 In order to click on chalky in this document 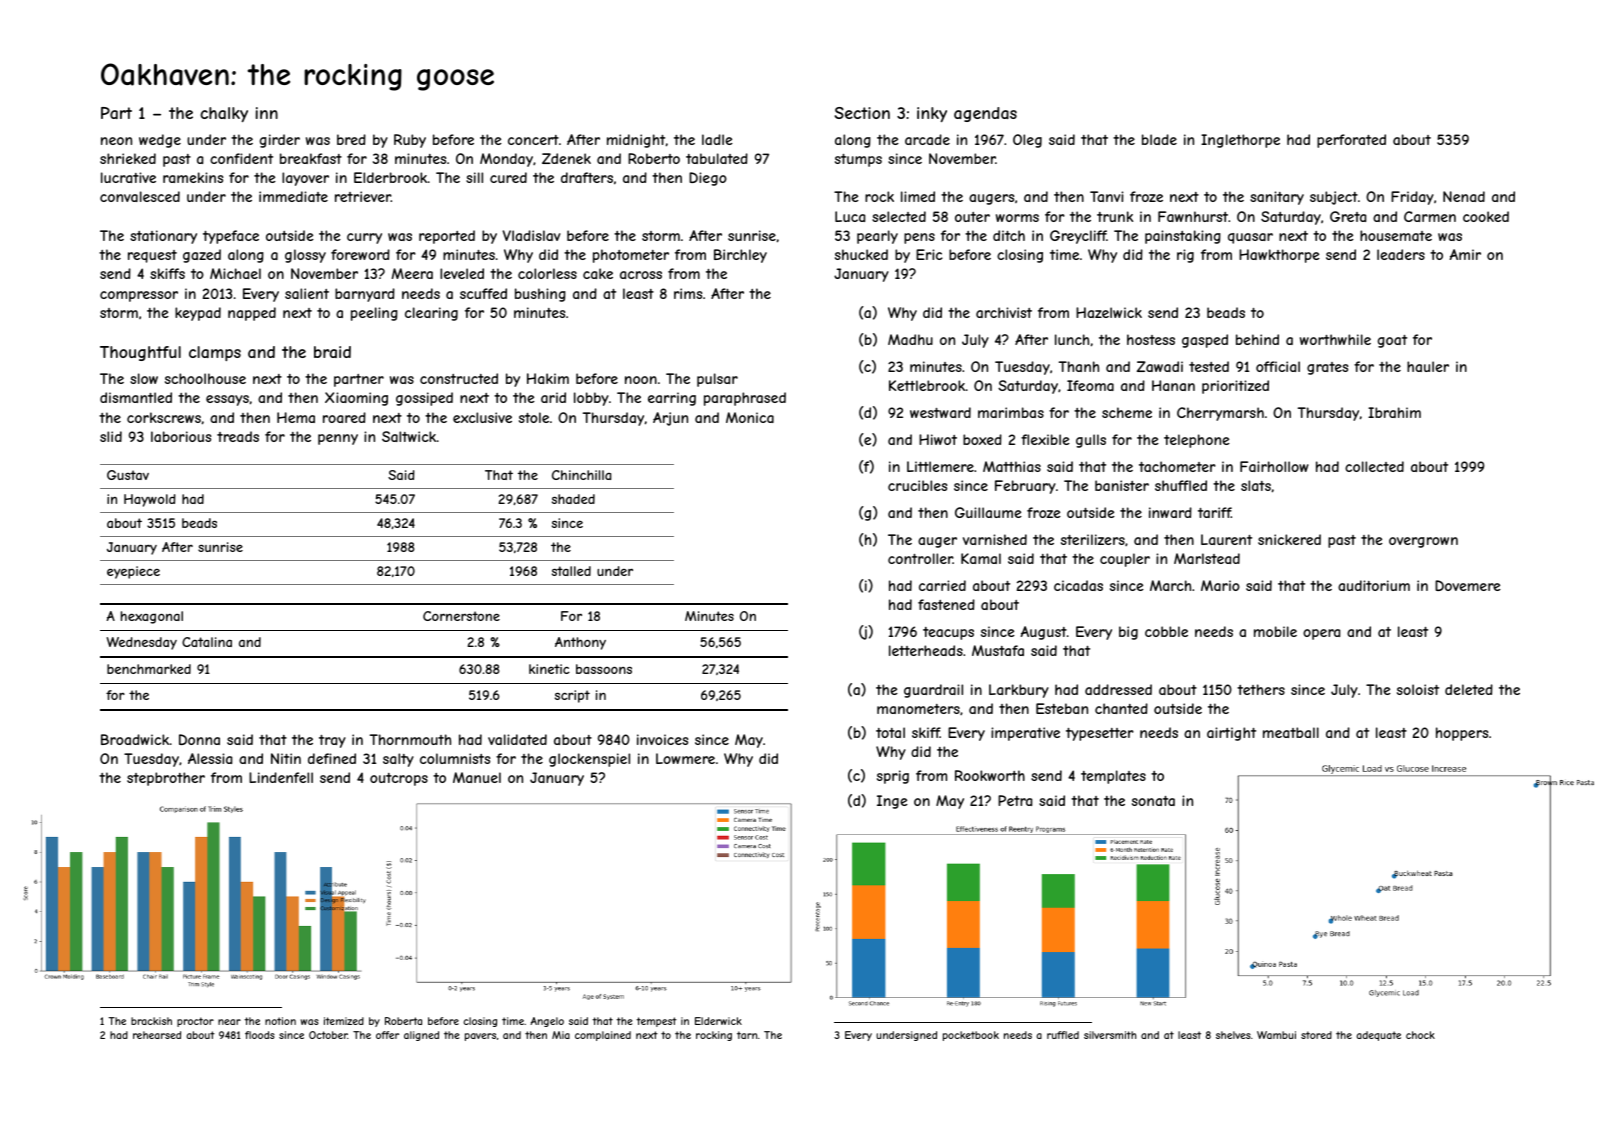, I will do `click(224, 114)`.
